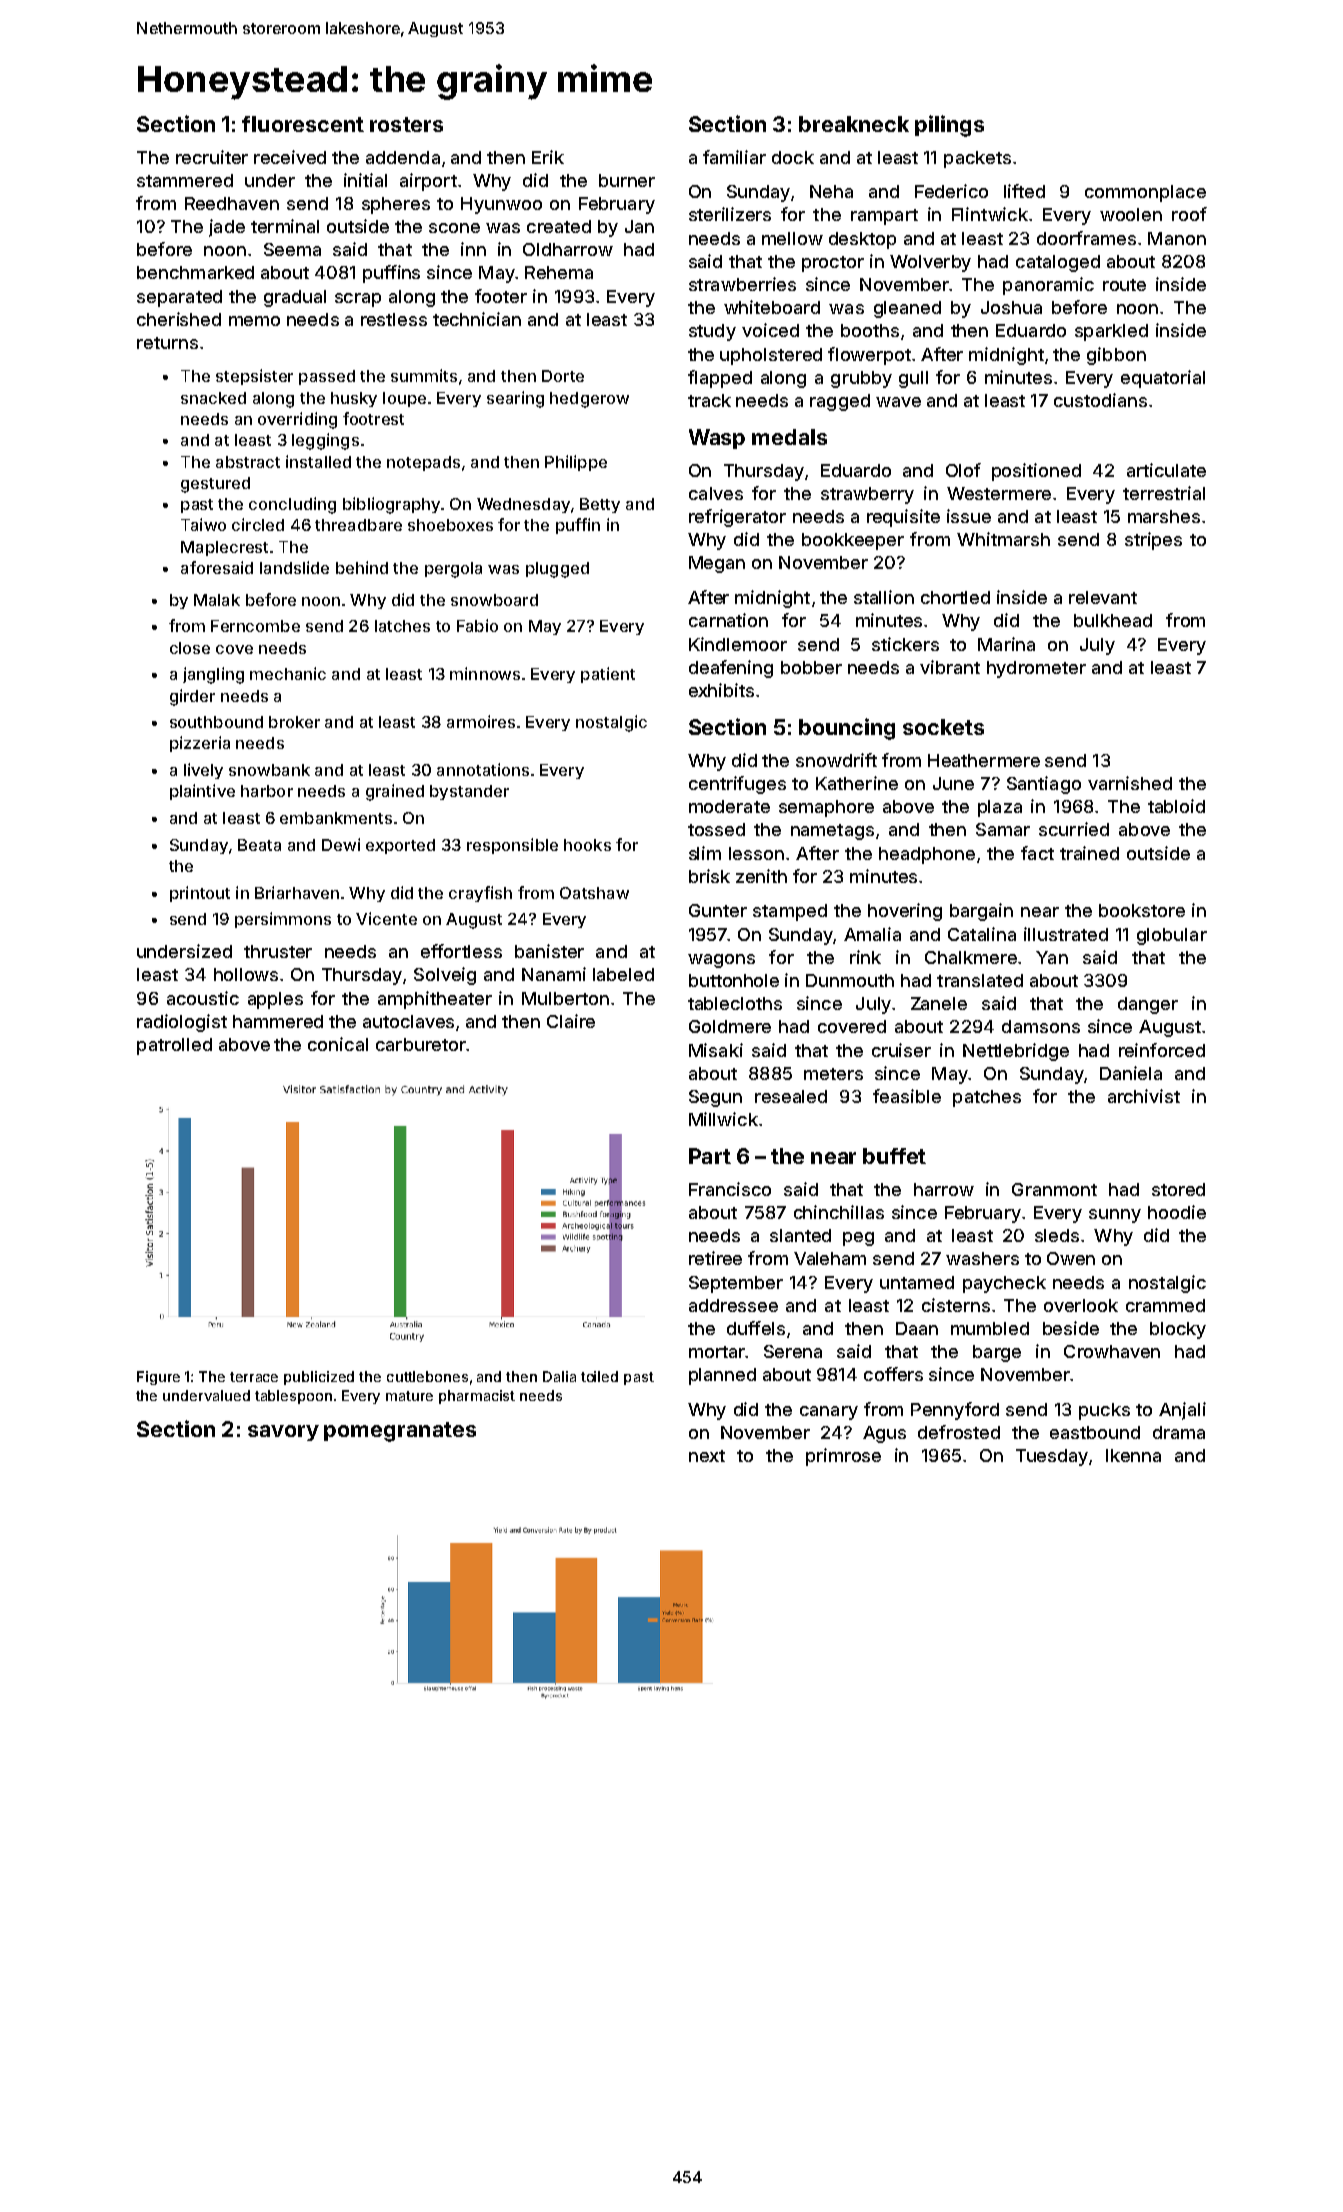 The height and width of the document is (2212, 1343). What do you see at coordinates (283, 1433) in the document?
I see `savory` at bounding box center [283, 1433].
